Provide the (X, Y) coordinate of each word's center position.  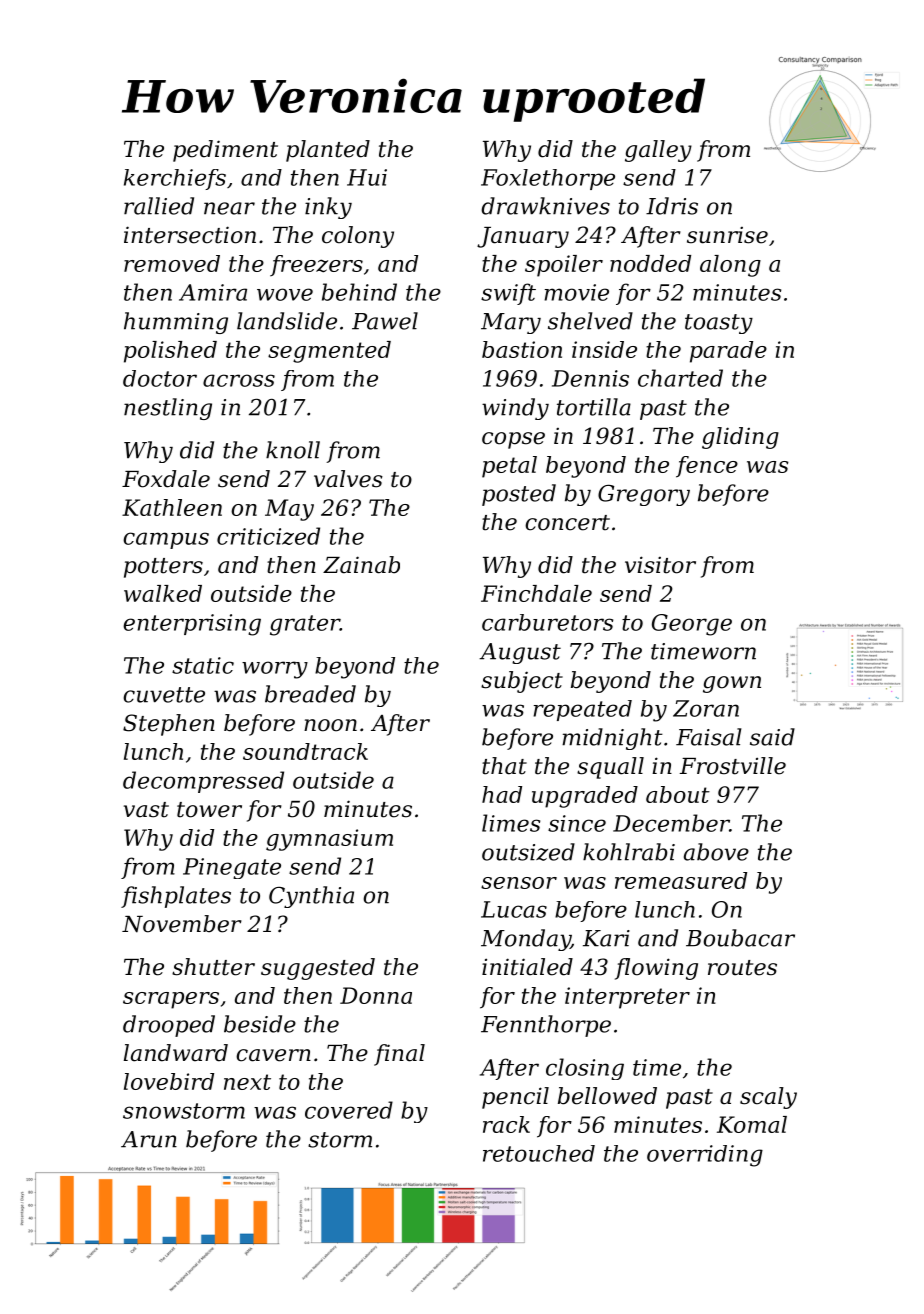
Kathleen (172, 507)
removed (172, 263)
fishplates (176, 897)
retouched (539, 1153)
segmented (329, 352)
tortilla (594, 407)
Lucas (514, 909)
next (247, 1082)
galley (658, 151)
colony (358, 237)
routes (742, 968)
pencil (515, 1098)
